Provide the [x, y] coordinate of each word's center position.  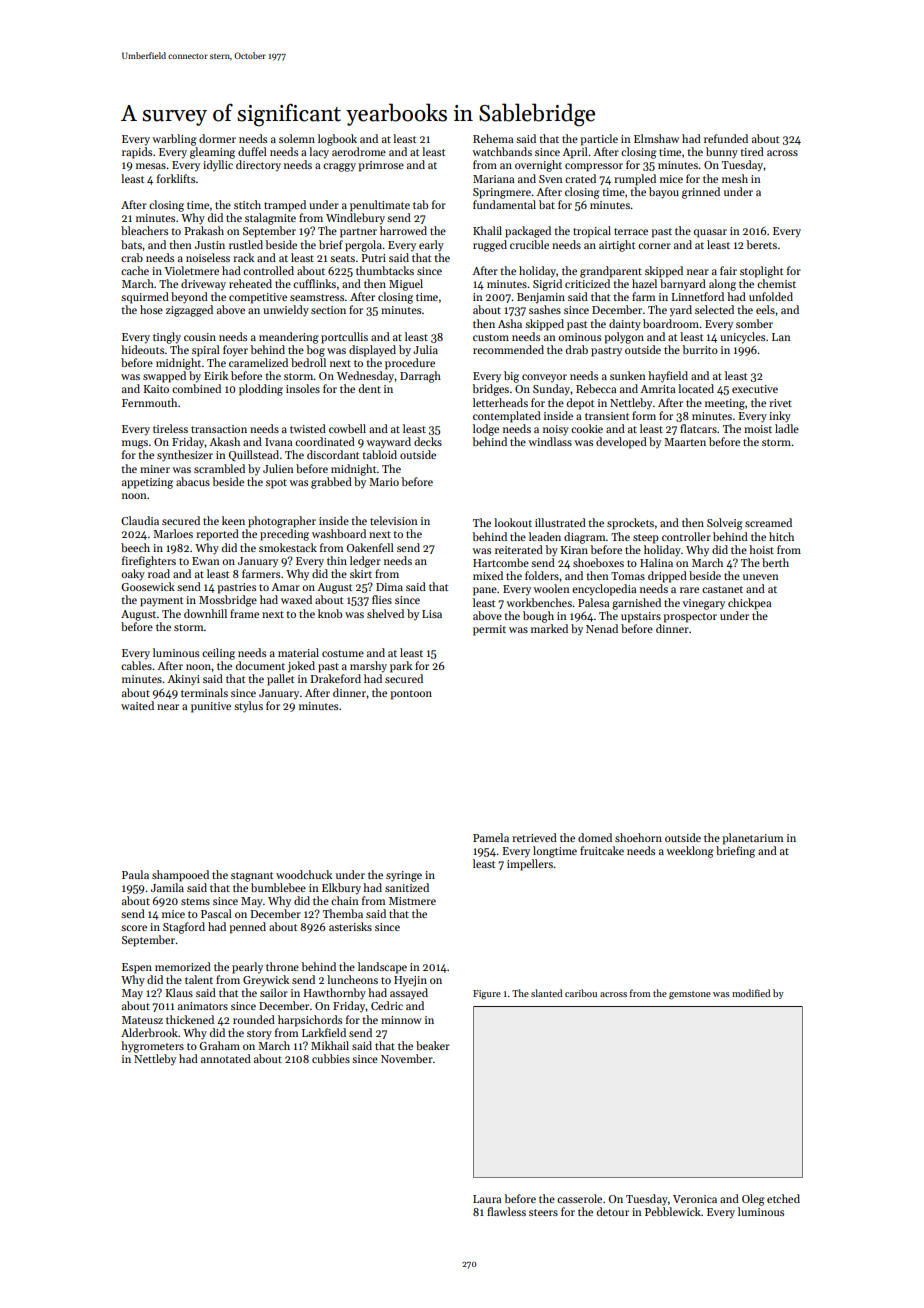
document [260, 665]
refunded [726, 138]
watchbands [502, 151]
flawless [506, 1211]
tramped [285, 206]
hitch [781, 536]
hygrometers [152, 1047]
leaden [545, 536]
